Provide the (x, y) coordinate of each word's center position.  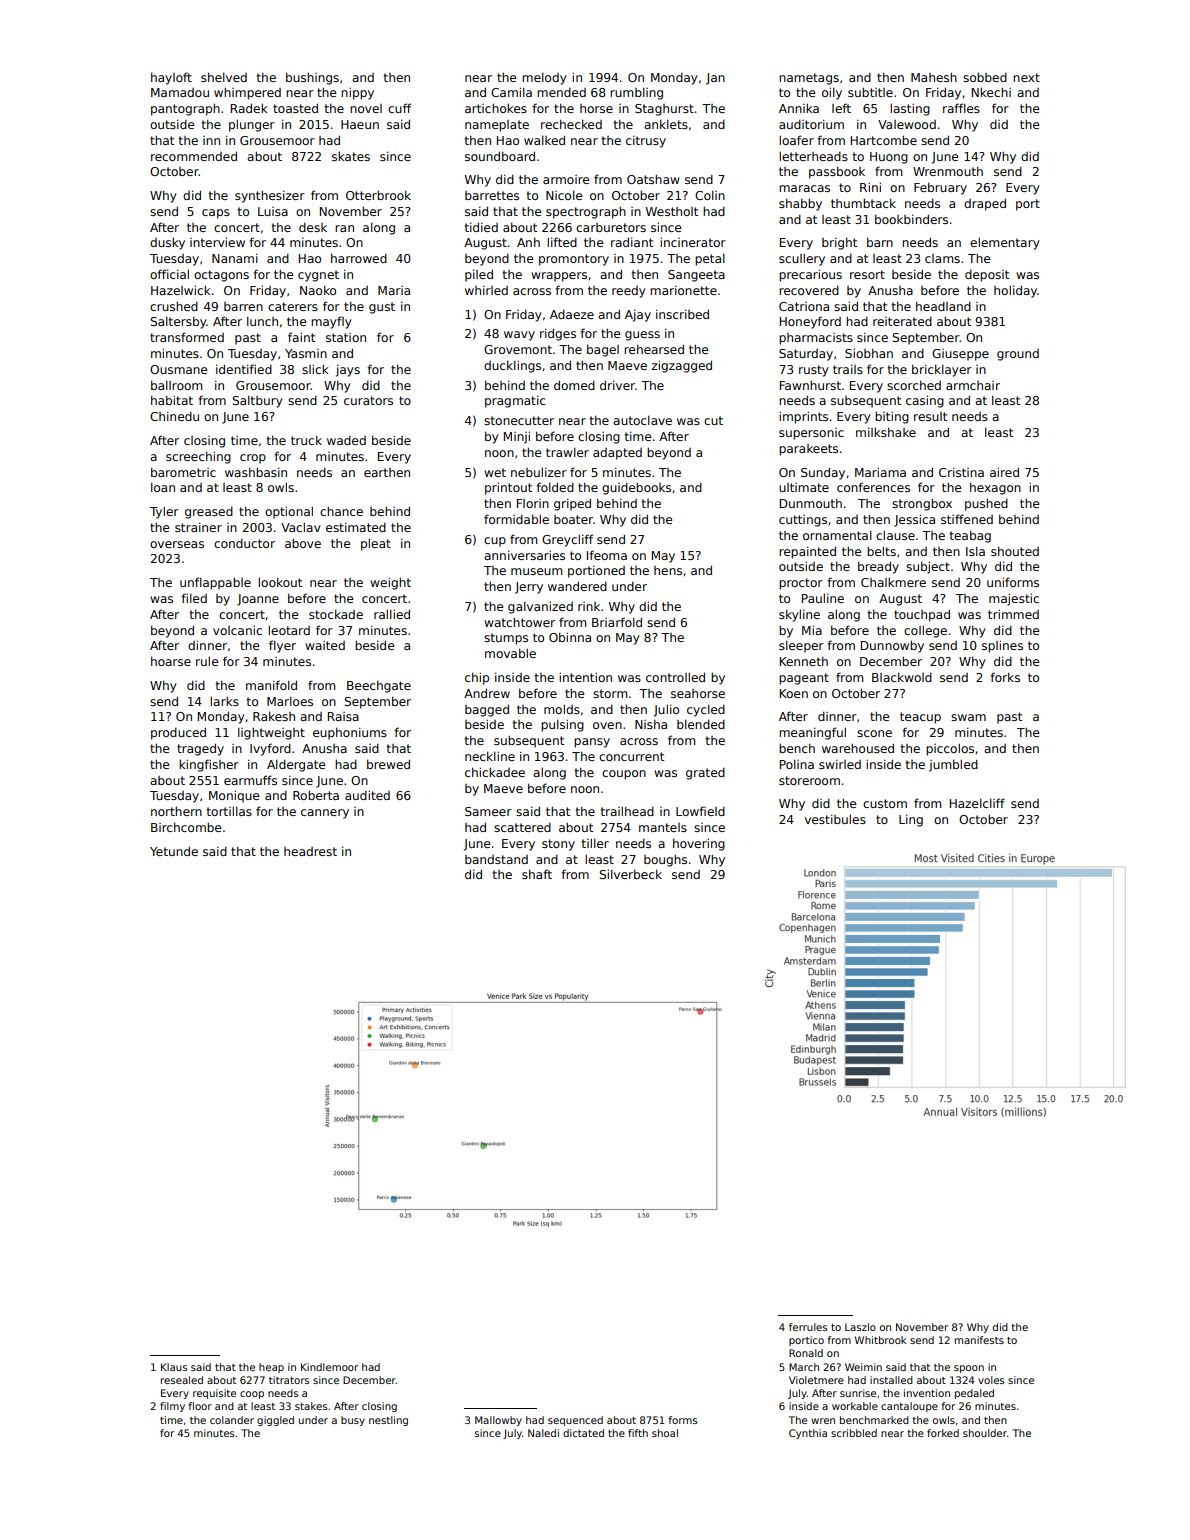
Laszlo (860, 1327)
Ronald (806, 1353)
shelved (224, 77)
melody (544, 78)
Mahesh (934, 77)
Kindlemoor (329, 1367)
